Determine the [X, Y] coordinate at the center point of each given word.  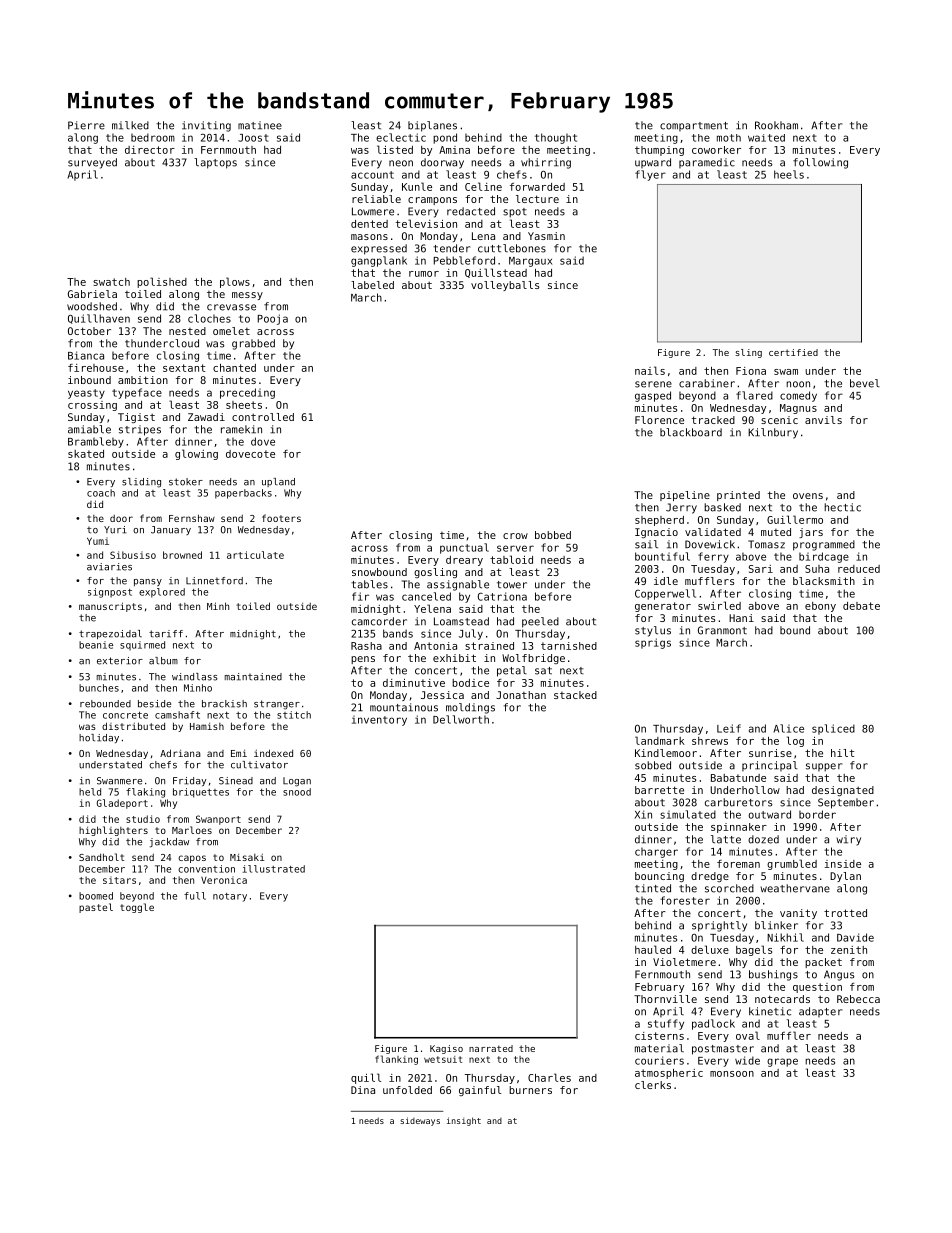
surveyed [92, 163]
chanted [234, 368]
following [820, 163]
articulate [255, 555]
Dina [363, 1090]
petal [512, 671]
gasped [653, 396]
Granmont [722, 630]
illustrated [274, 869]
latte [726, 839]
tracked [713, 420]
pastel [96, 908]
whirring [546, 163]
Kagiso [446, 1049]
